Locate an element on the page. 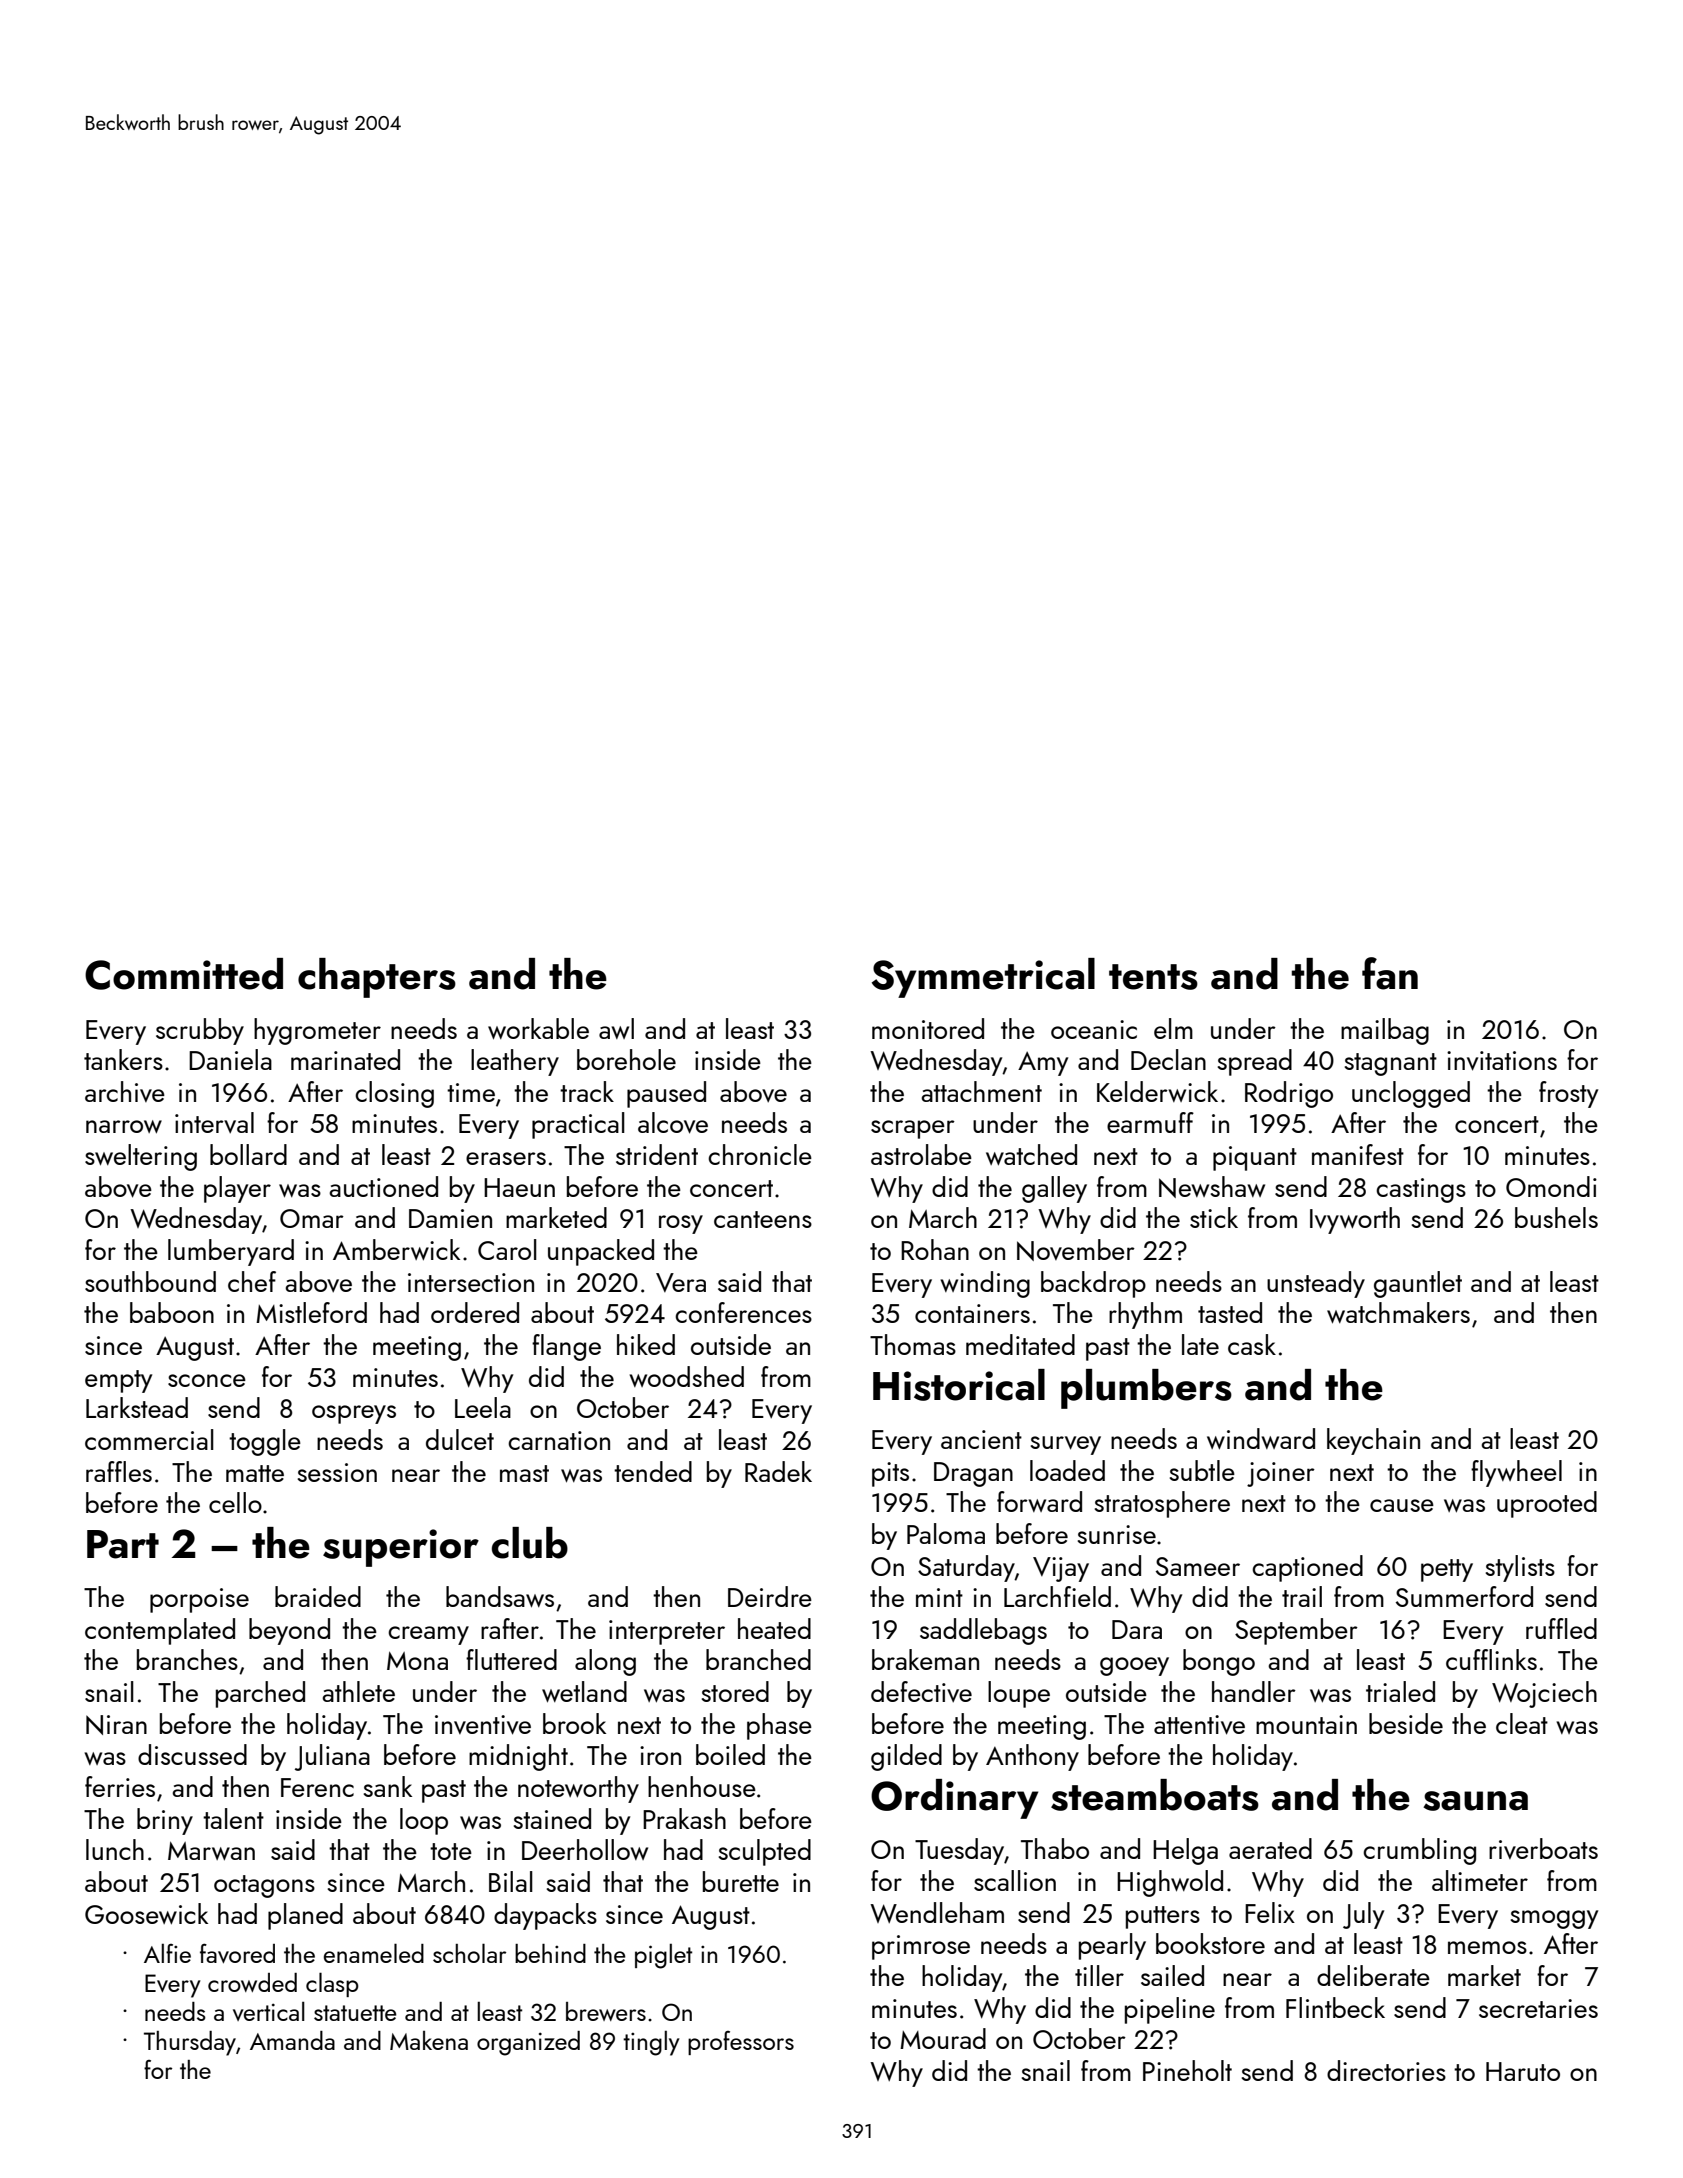  unpacked is located at coordinates (601, 1252).
